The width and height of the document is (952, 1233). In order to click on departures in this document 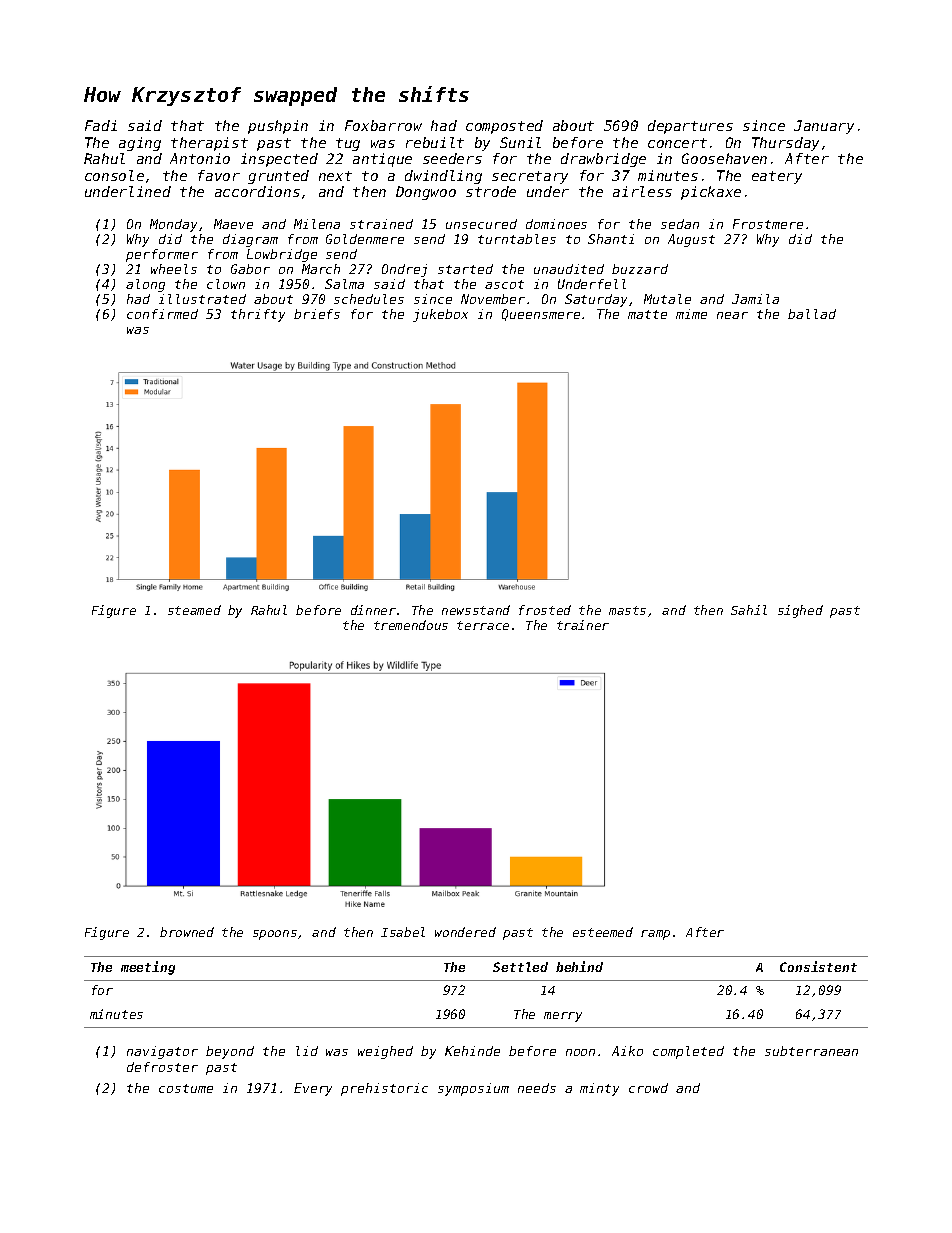, I will do `click(690, 127)`.
